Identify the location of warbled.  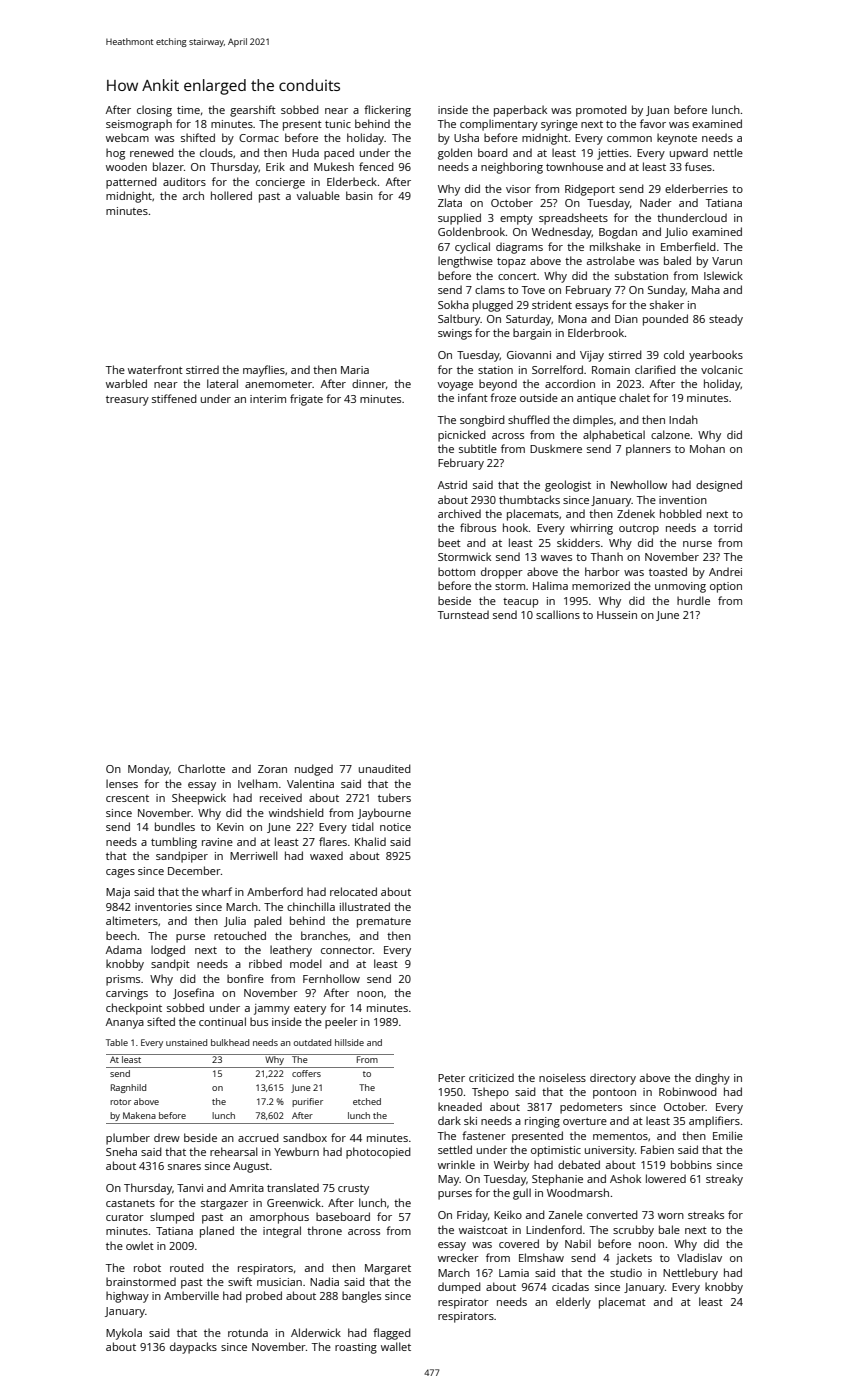
(126, 383).
